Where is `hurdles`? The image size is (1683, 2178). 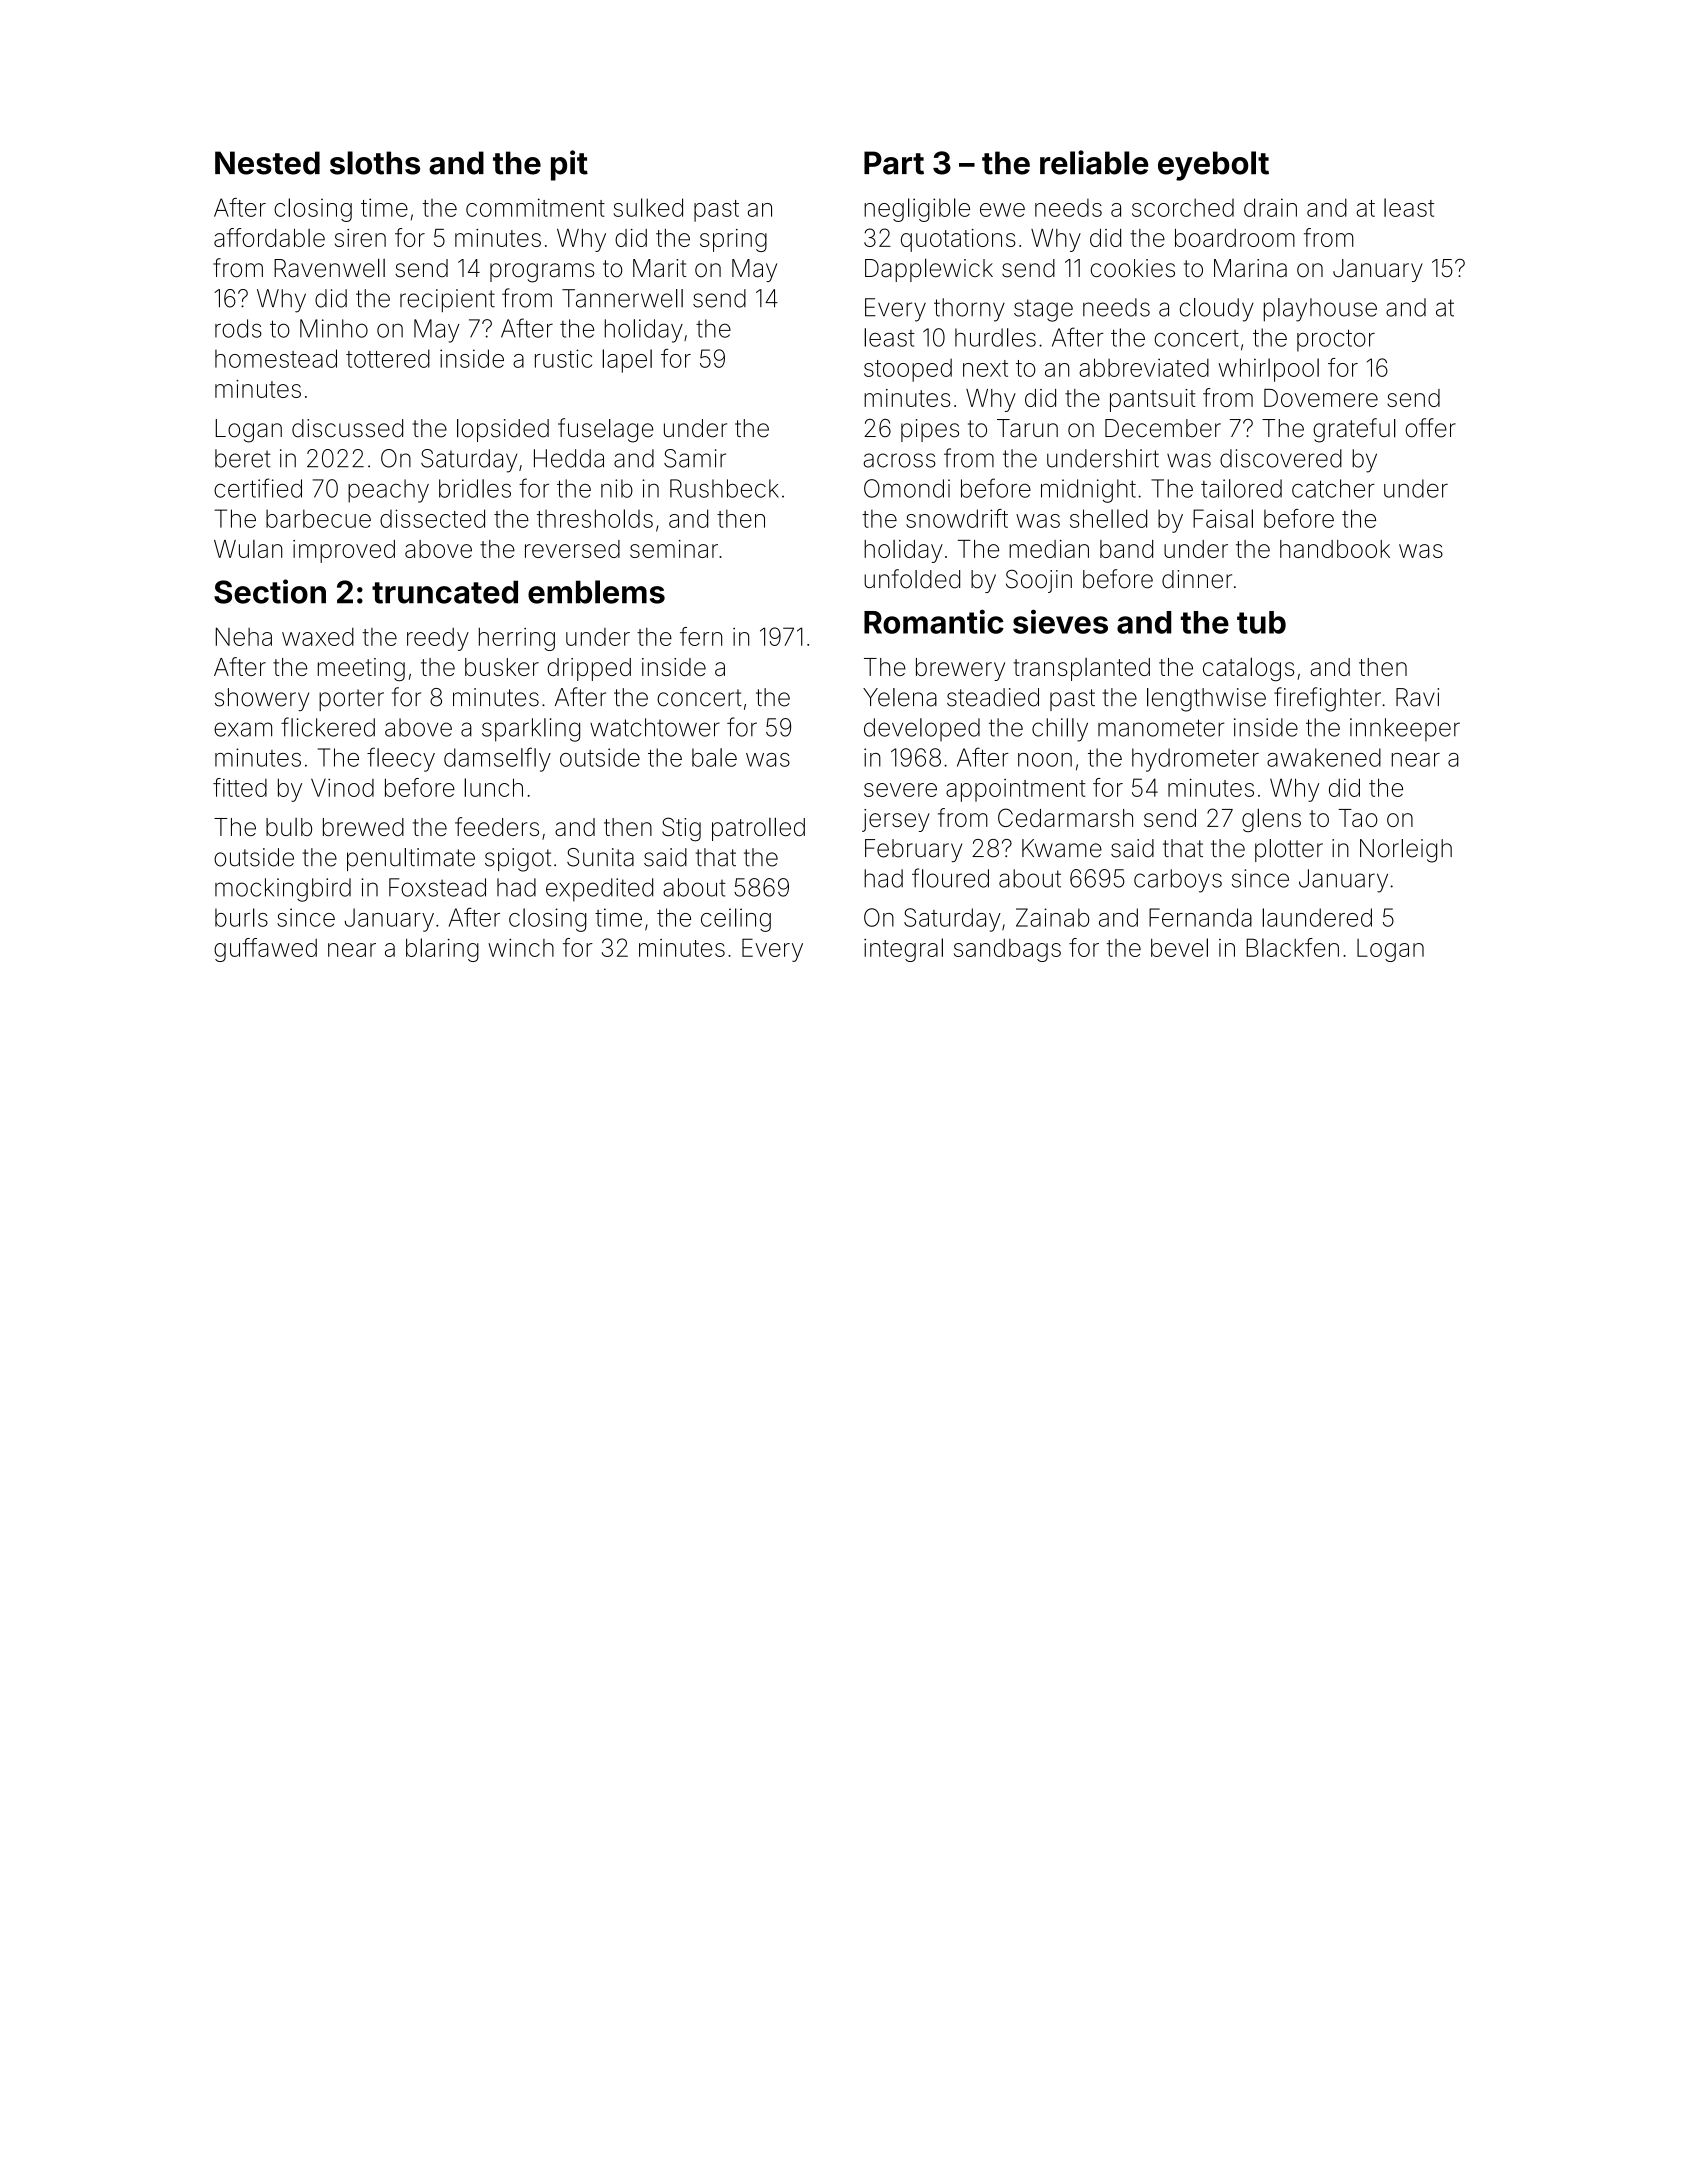 hurdles is located at coordinates (995, 337).
